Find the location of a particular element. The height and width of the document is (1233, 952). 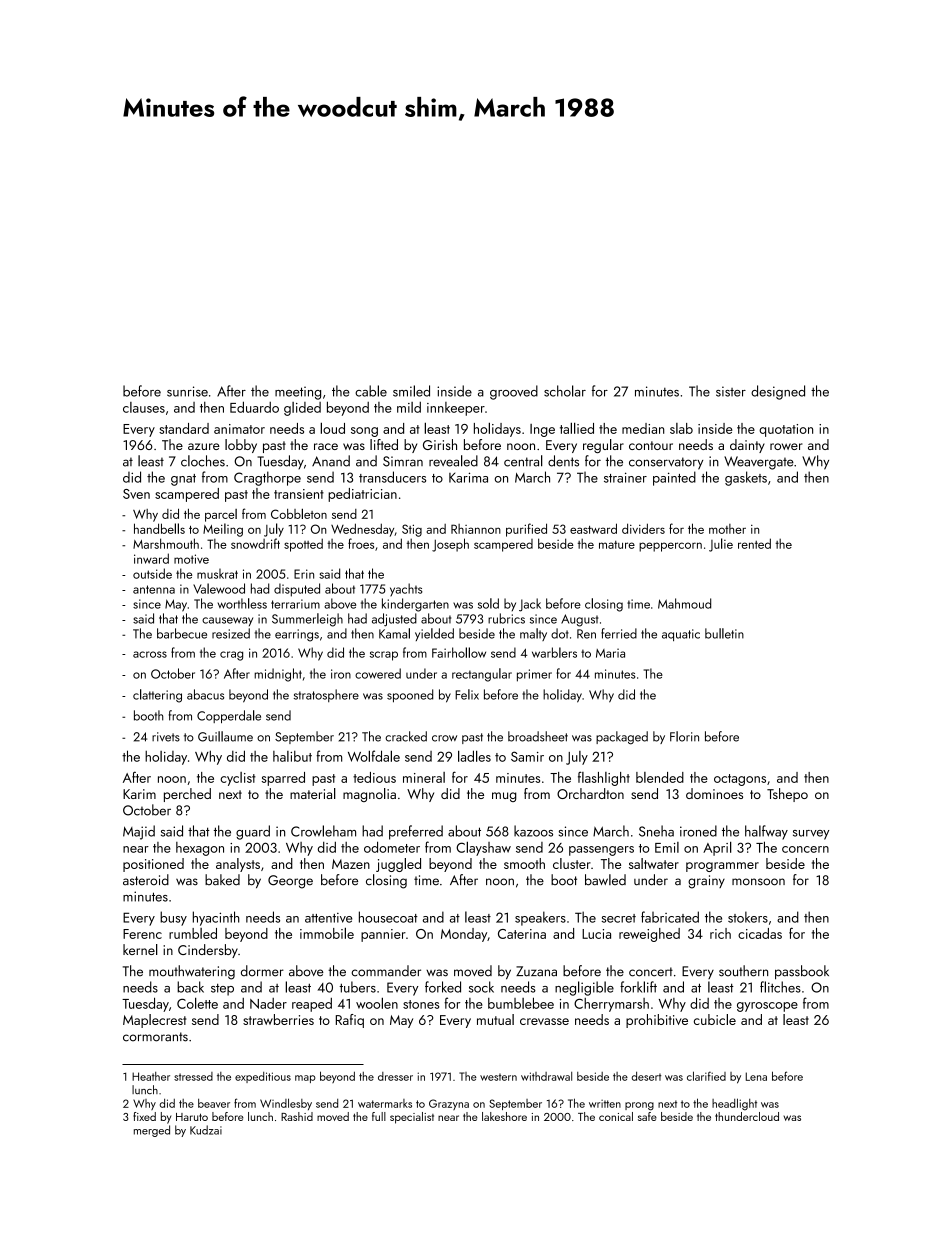

sunrise is located at coordinates (187, 391).
